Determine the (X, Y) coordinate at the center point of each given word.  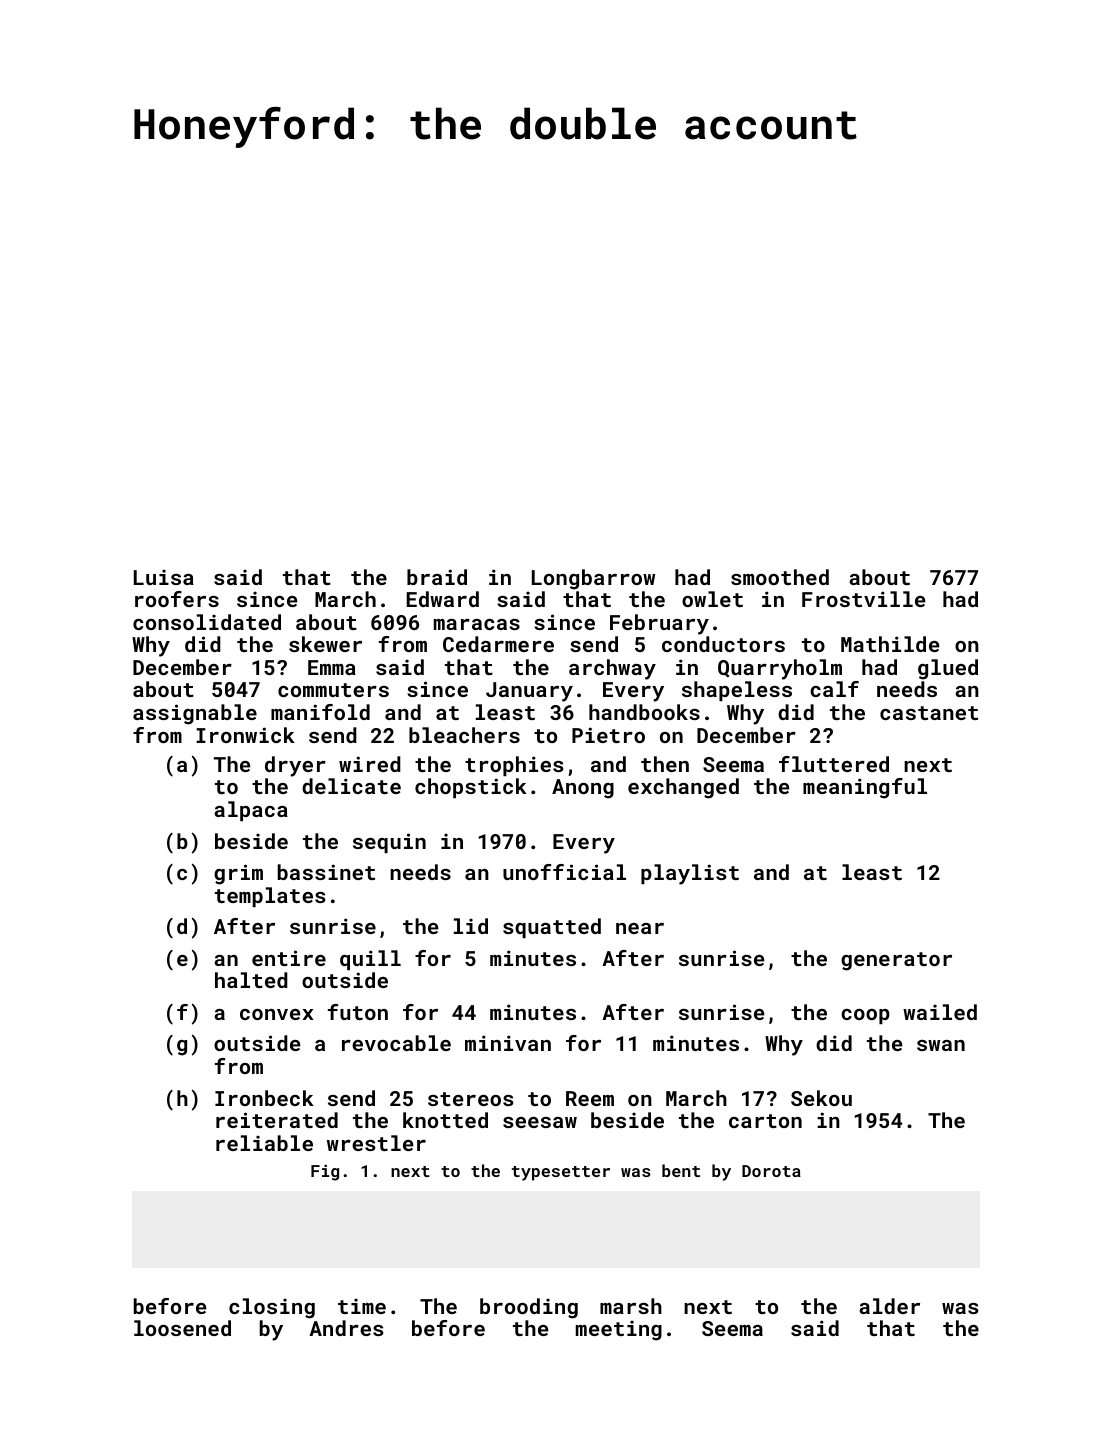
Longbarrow (593, 579)
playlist (690, 874)
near (640, 928)
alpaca (251, 811)
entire (289, 958)
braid (437, 577)
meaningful (865, 788)
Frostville (863, 599)
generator (896, 961)
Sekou (821, 1098)
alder (889, 1306)
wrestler (376, 1143)
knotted (445, 1120)
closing (272, 1308)
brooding (529, 1308)
